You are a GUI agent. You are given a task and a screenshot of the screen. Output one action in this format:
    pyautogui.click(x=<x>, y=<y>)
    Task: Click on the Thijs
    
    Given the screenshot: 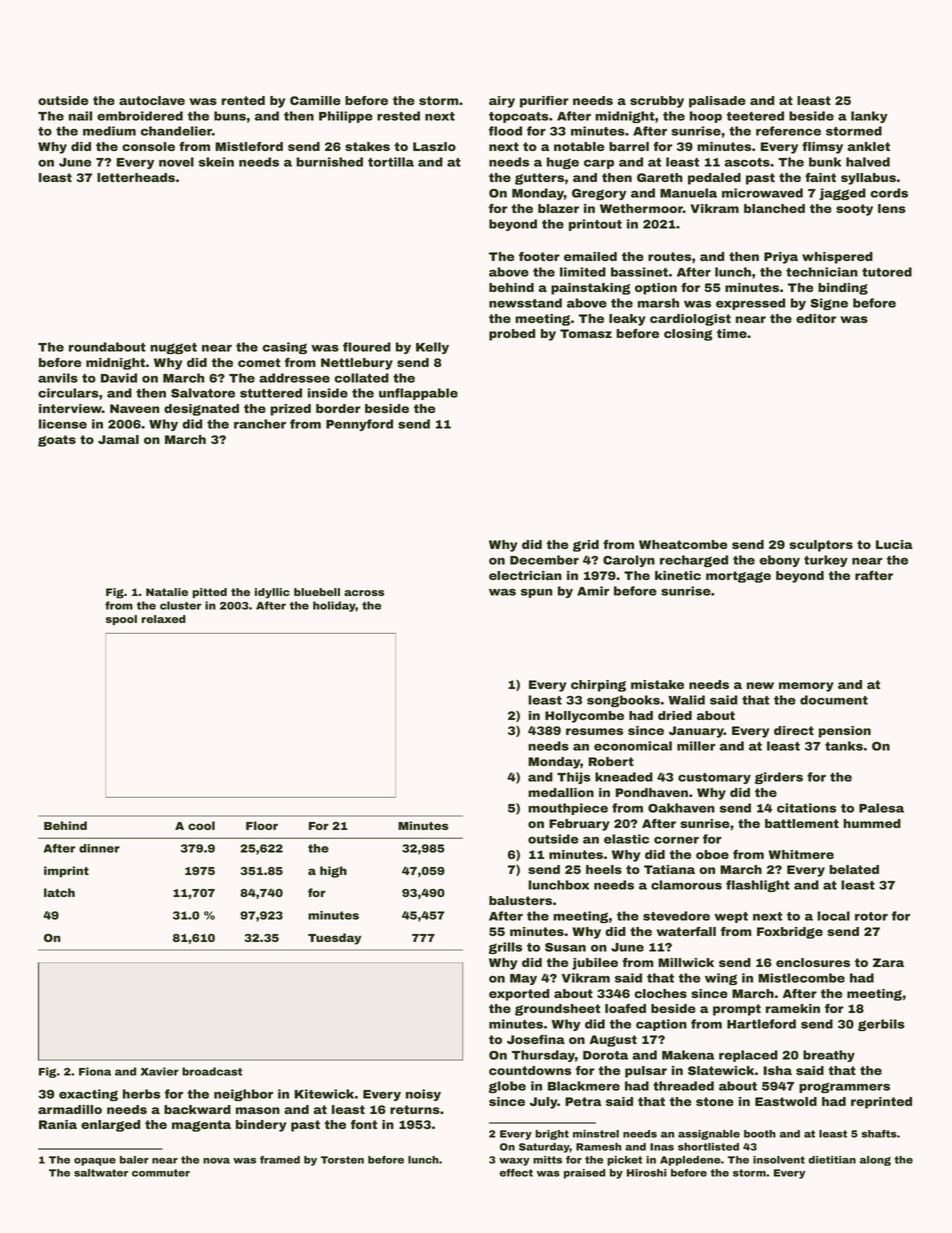 What is the action you would take?
    pyautogui.click(x=574, y=778)
